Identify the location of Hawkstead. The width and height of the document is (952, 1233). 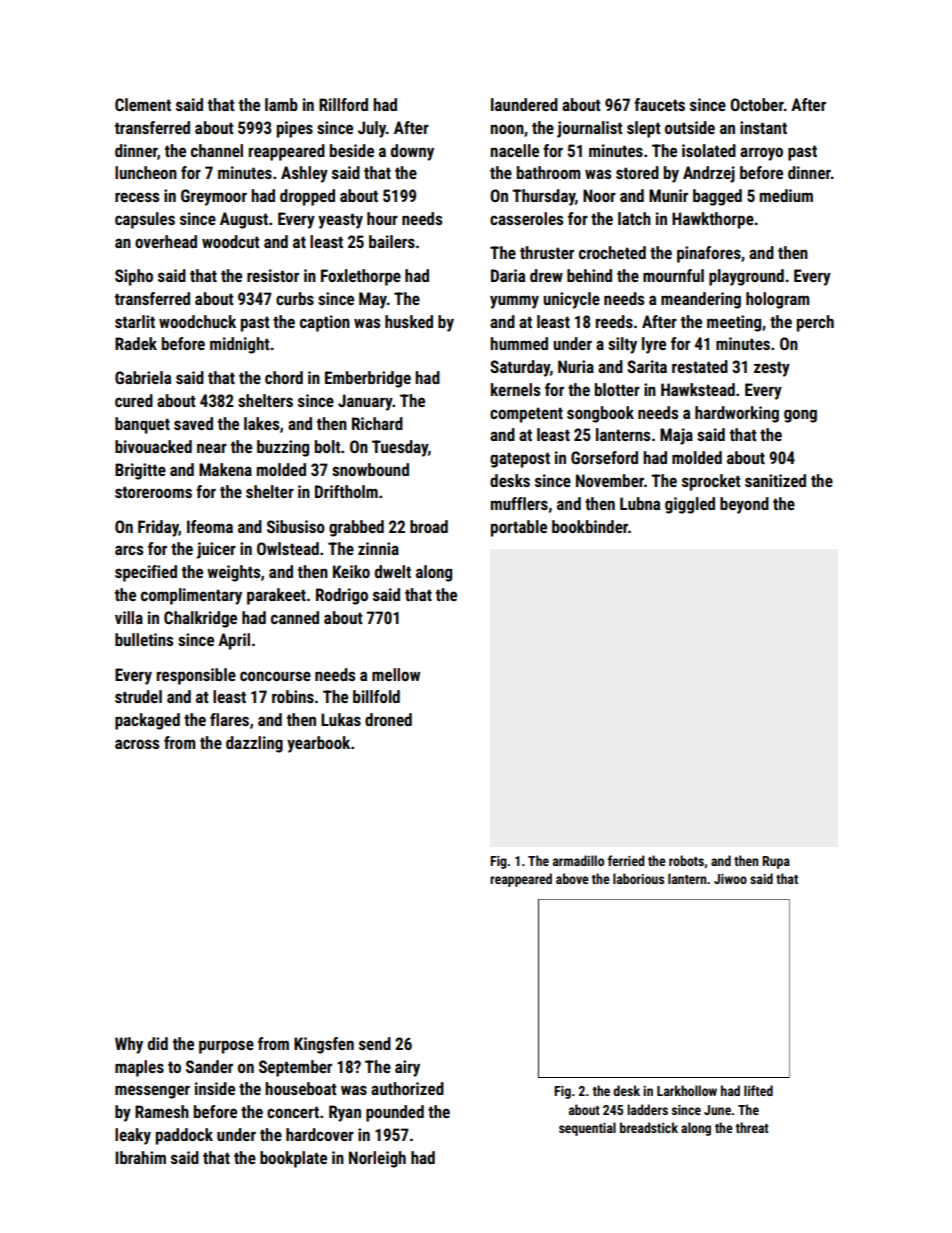
(698, 389).
